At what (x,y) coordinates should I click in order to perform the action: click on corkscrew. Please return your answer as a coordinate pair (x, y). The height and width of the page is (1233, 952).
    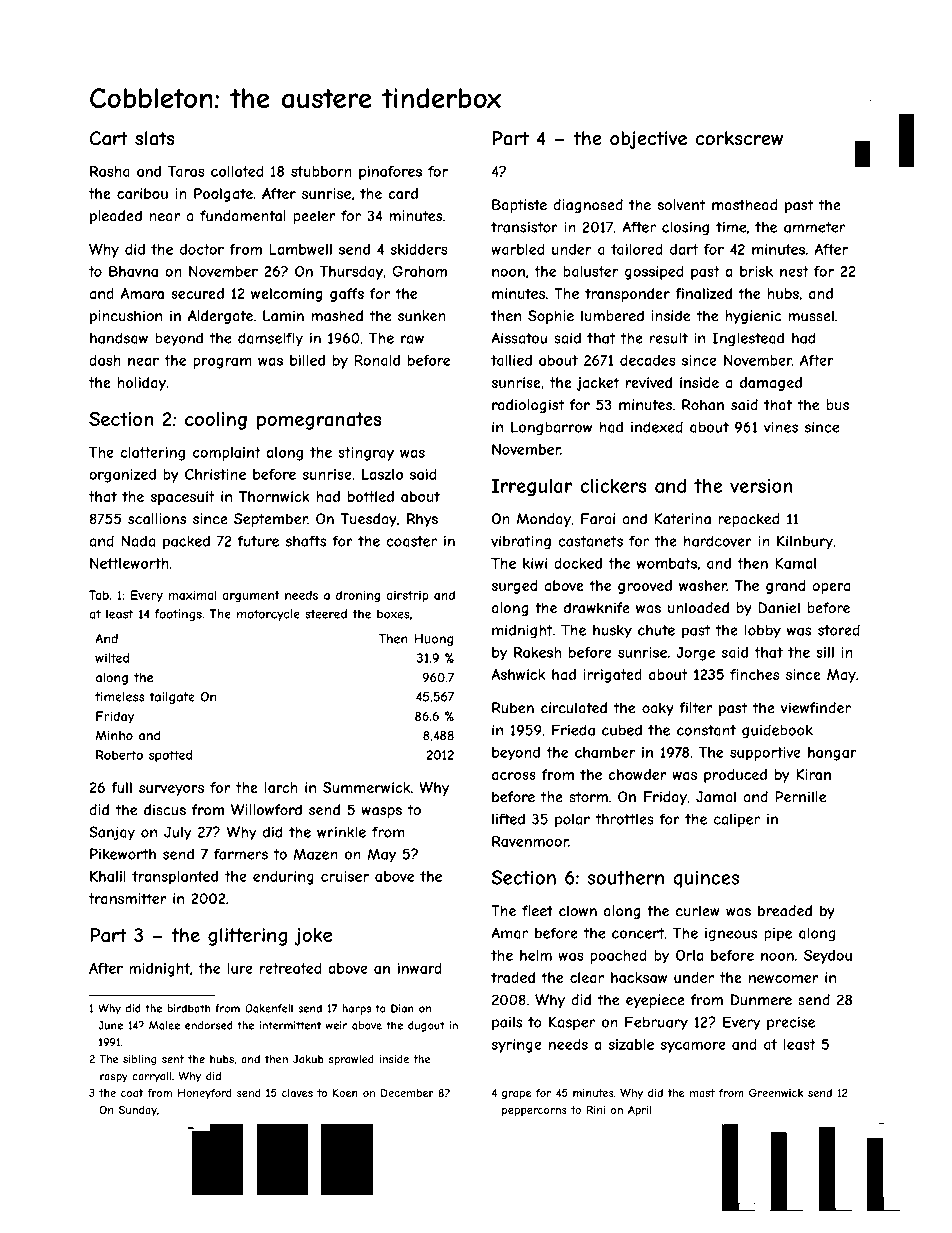
    Looking at the image, I should click on (739, 138).
